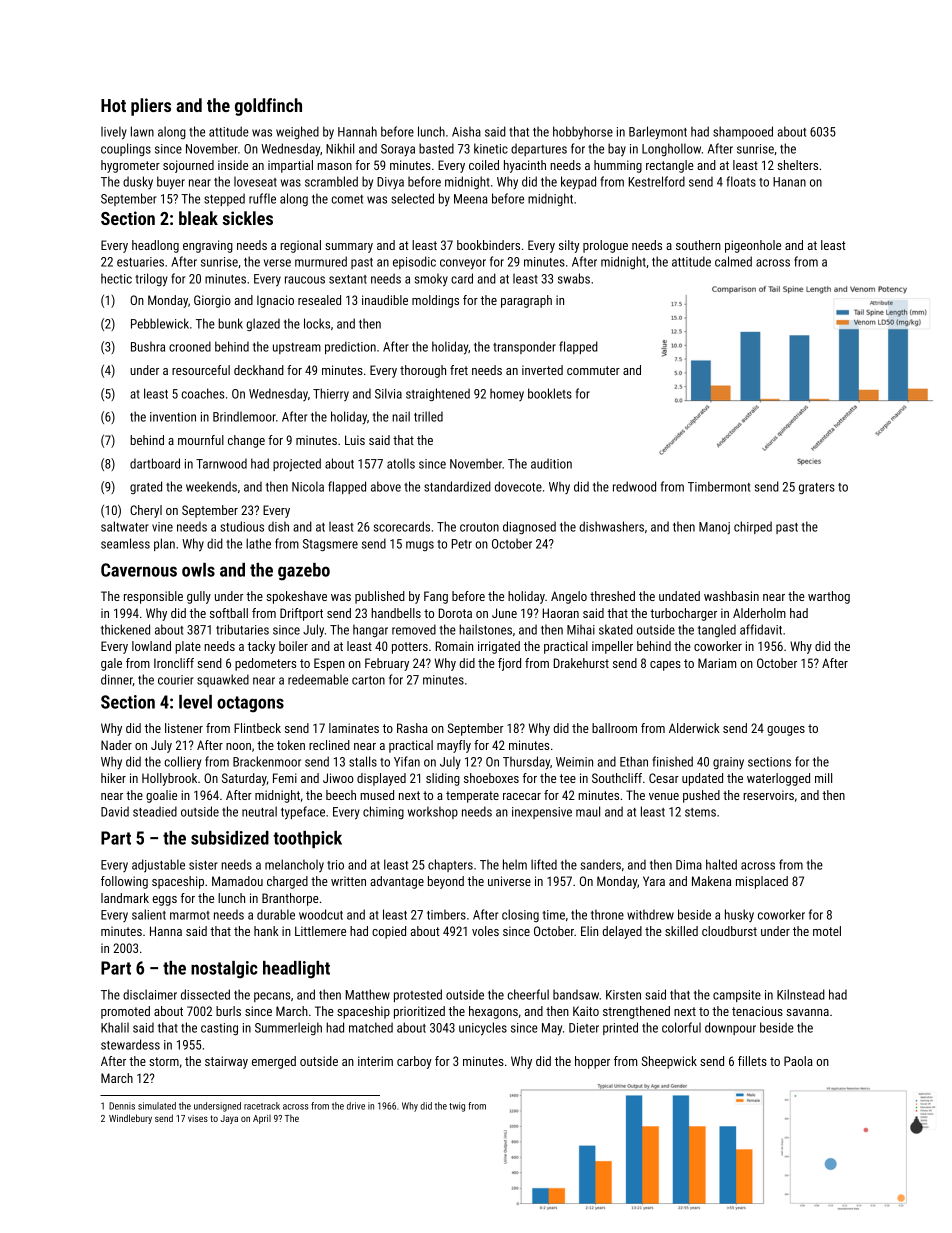 This page has height=1233, width=952. What do you see at coordinates (719, 486) in the page?
I see `Timbermont` at bounding box center [719, 486].
